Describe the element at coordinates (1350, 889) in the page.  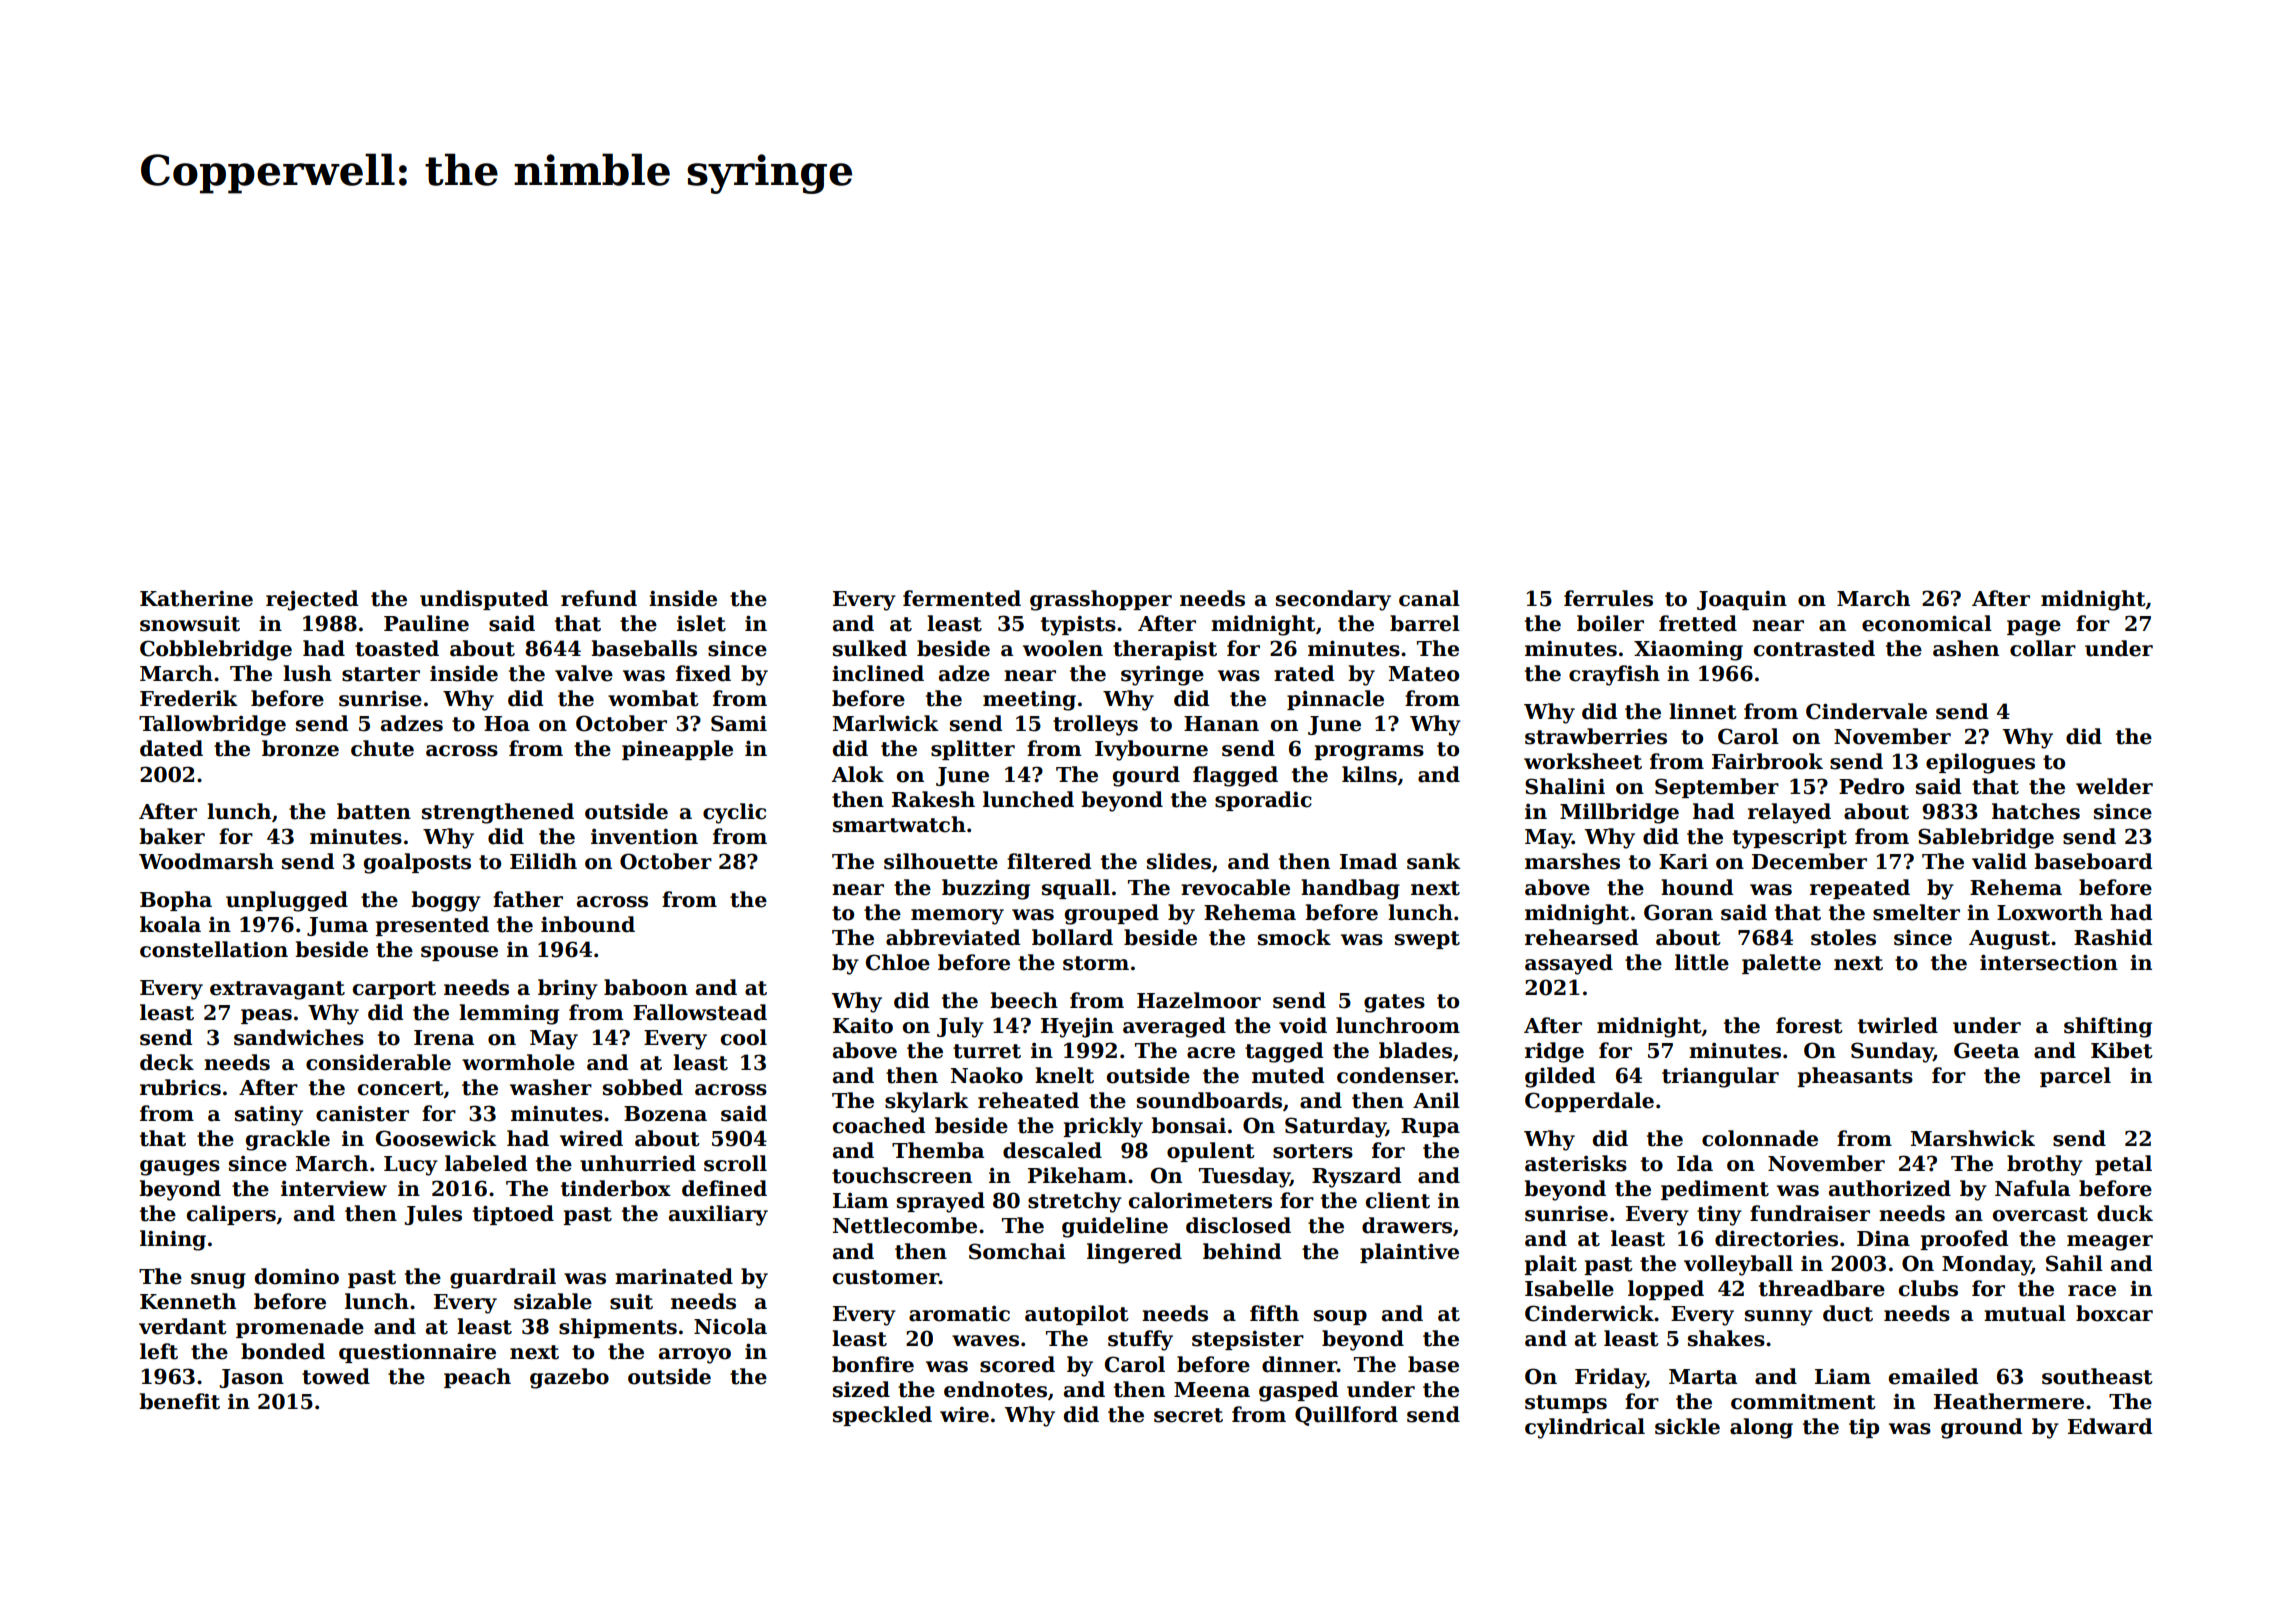
I see `handbag` at that location.
